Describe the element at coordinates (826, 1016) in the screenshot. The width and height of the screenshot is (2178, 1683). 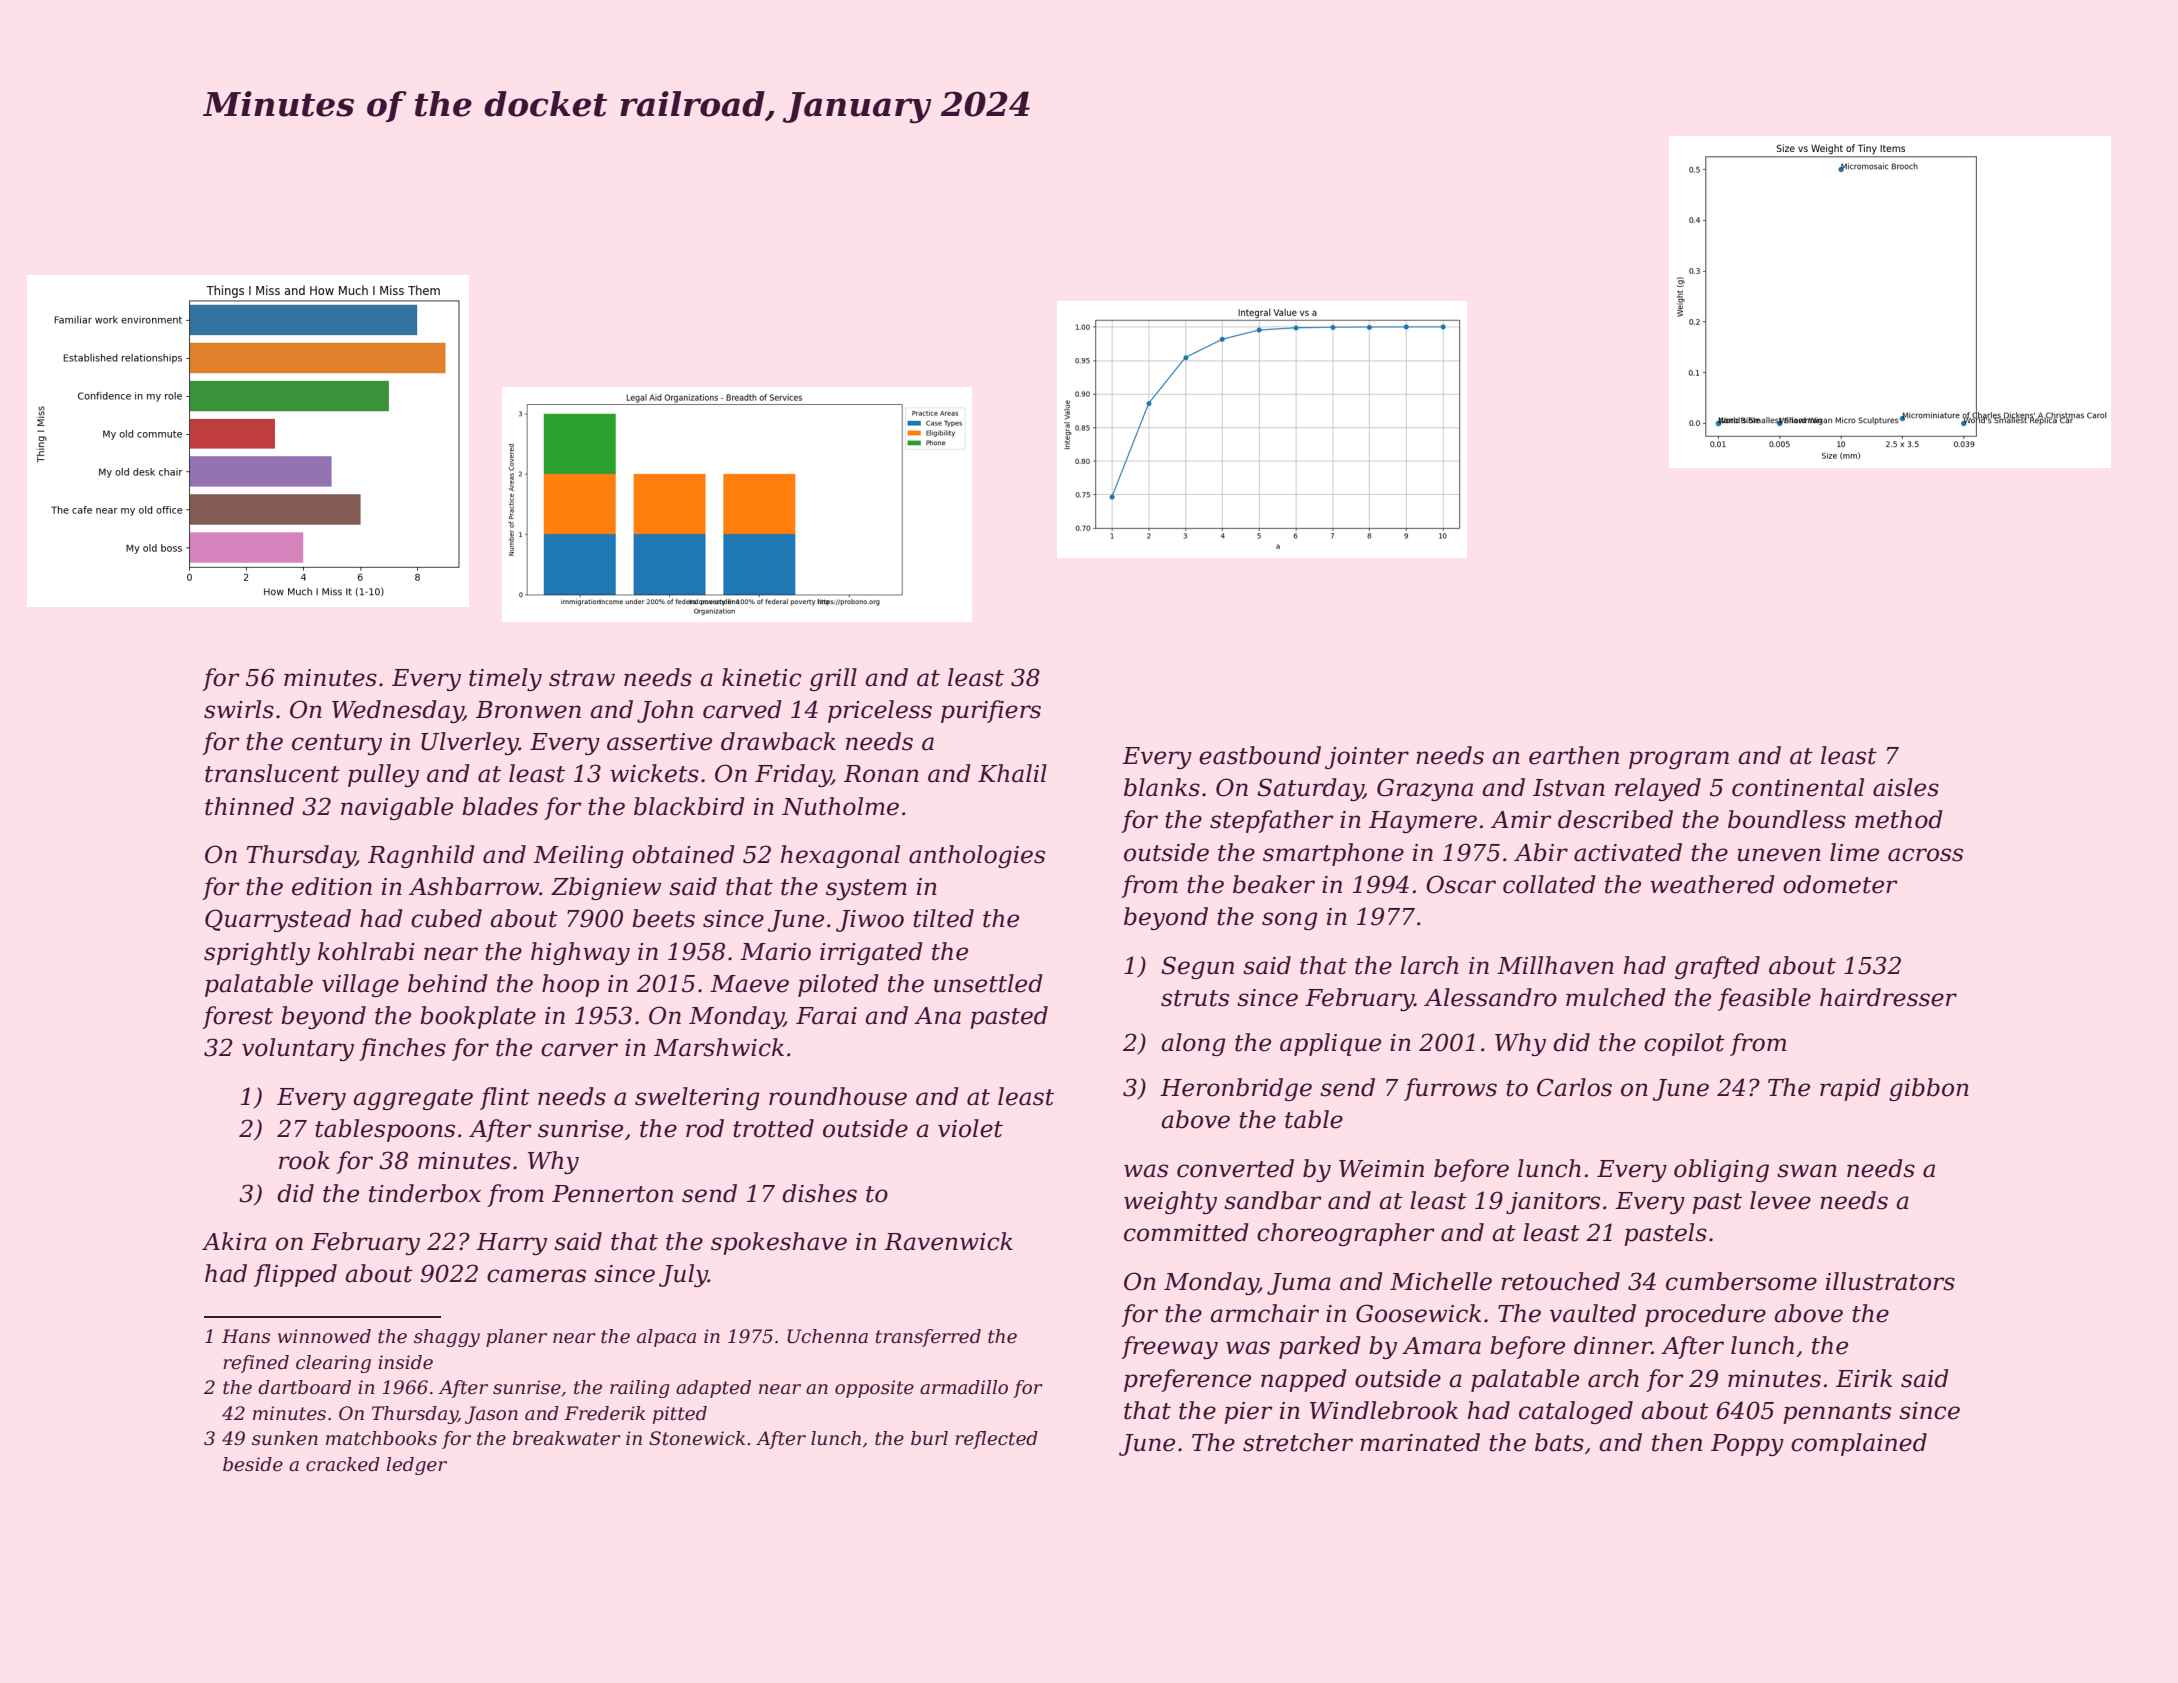
I see `Farai` at that location.
